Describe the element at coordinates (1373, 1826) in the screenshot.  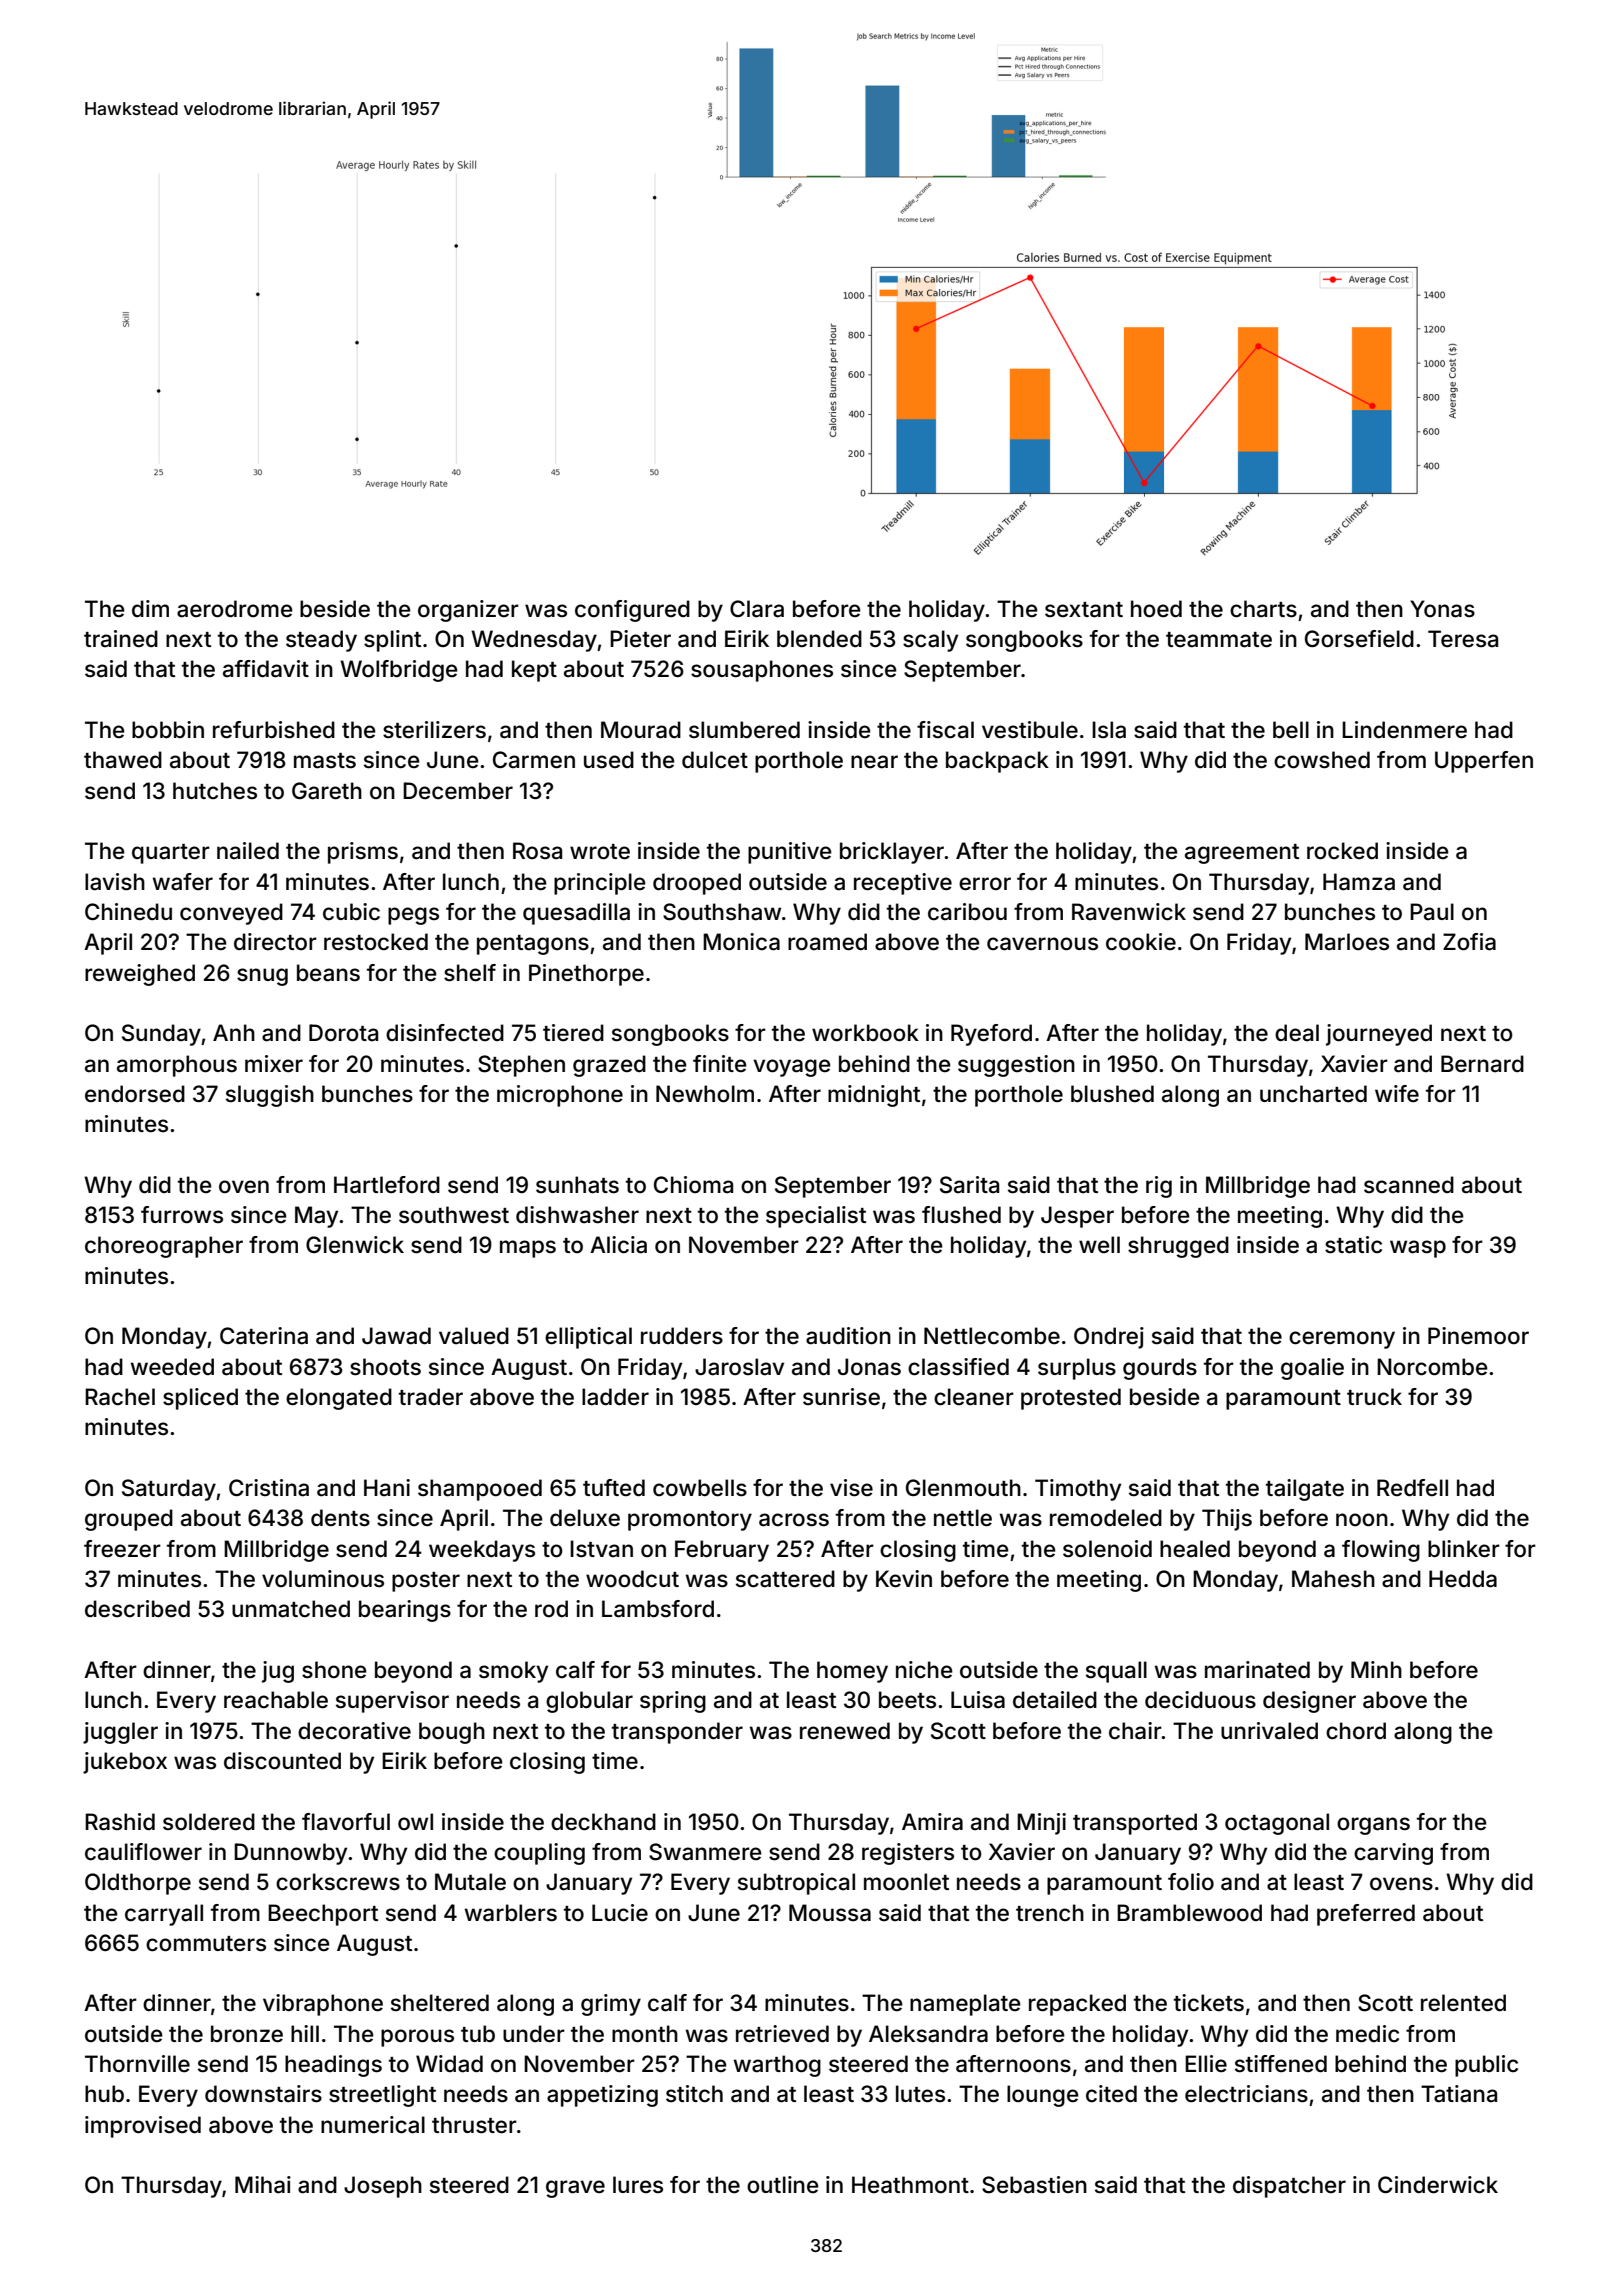
I see `organs` at that location.
